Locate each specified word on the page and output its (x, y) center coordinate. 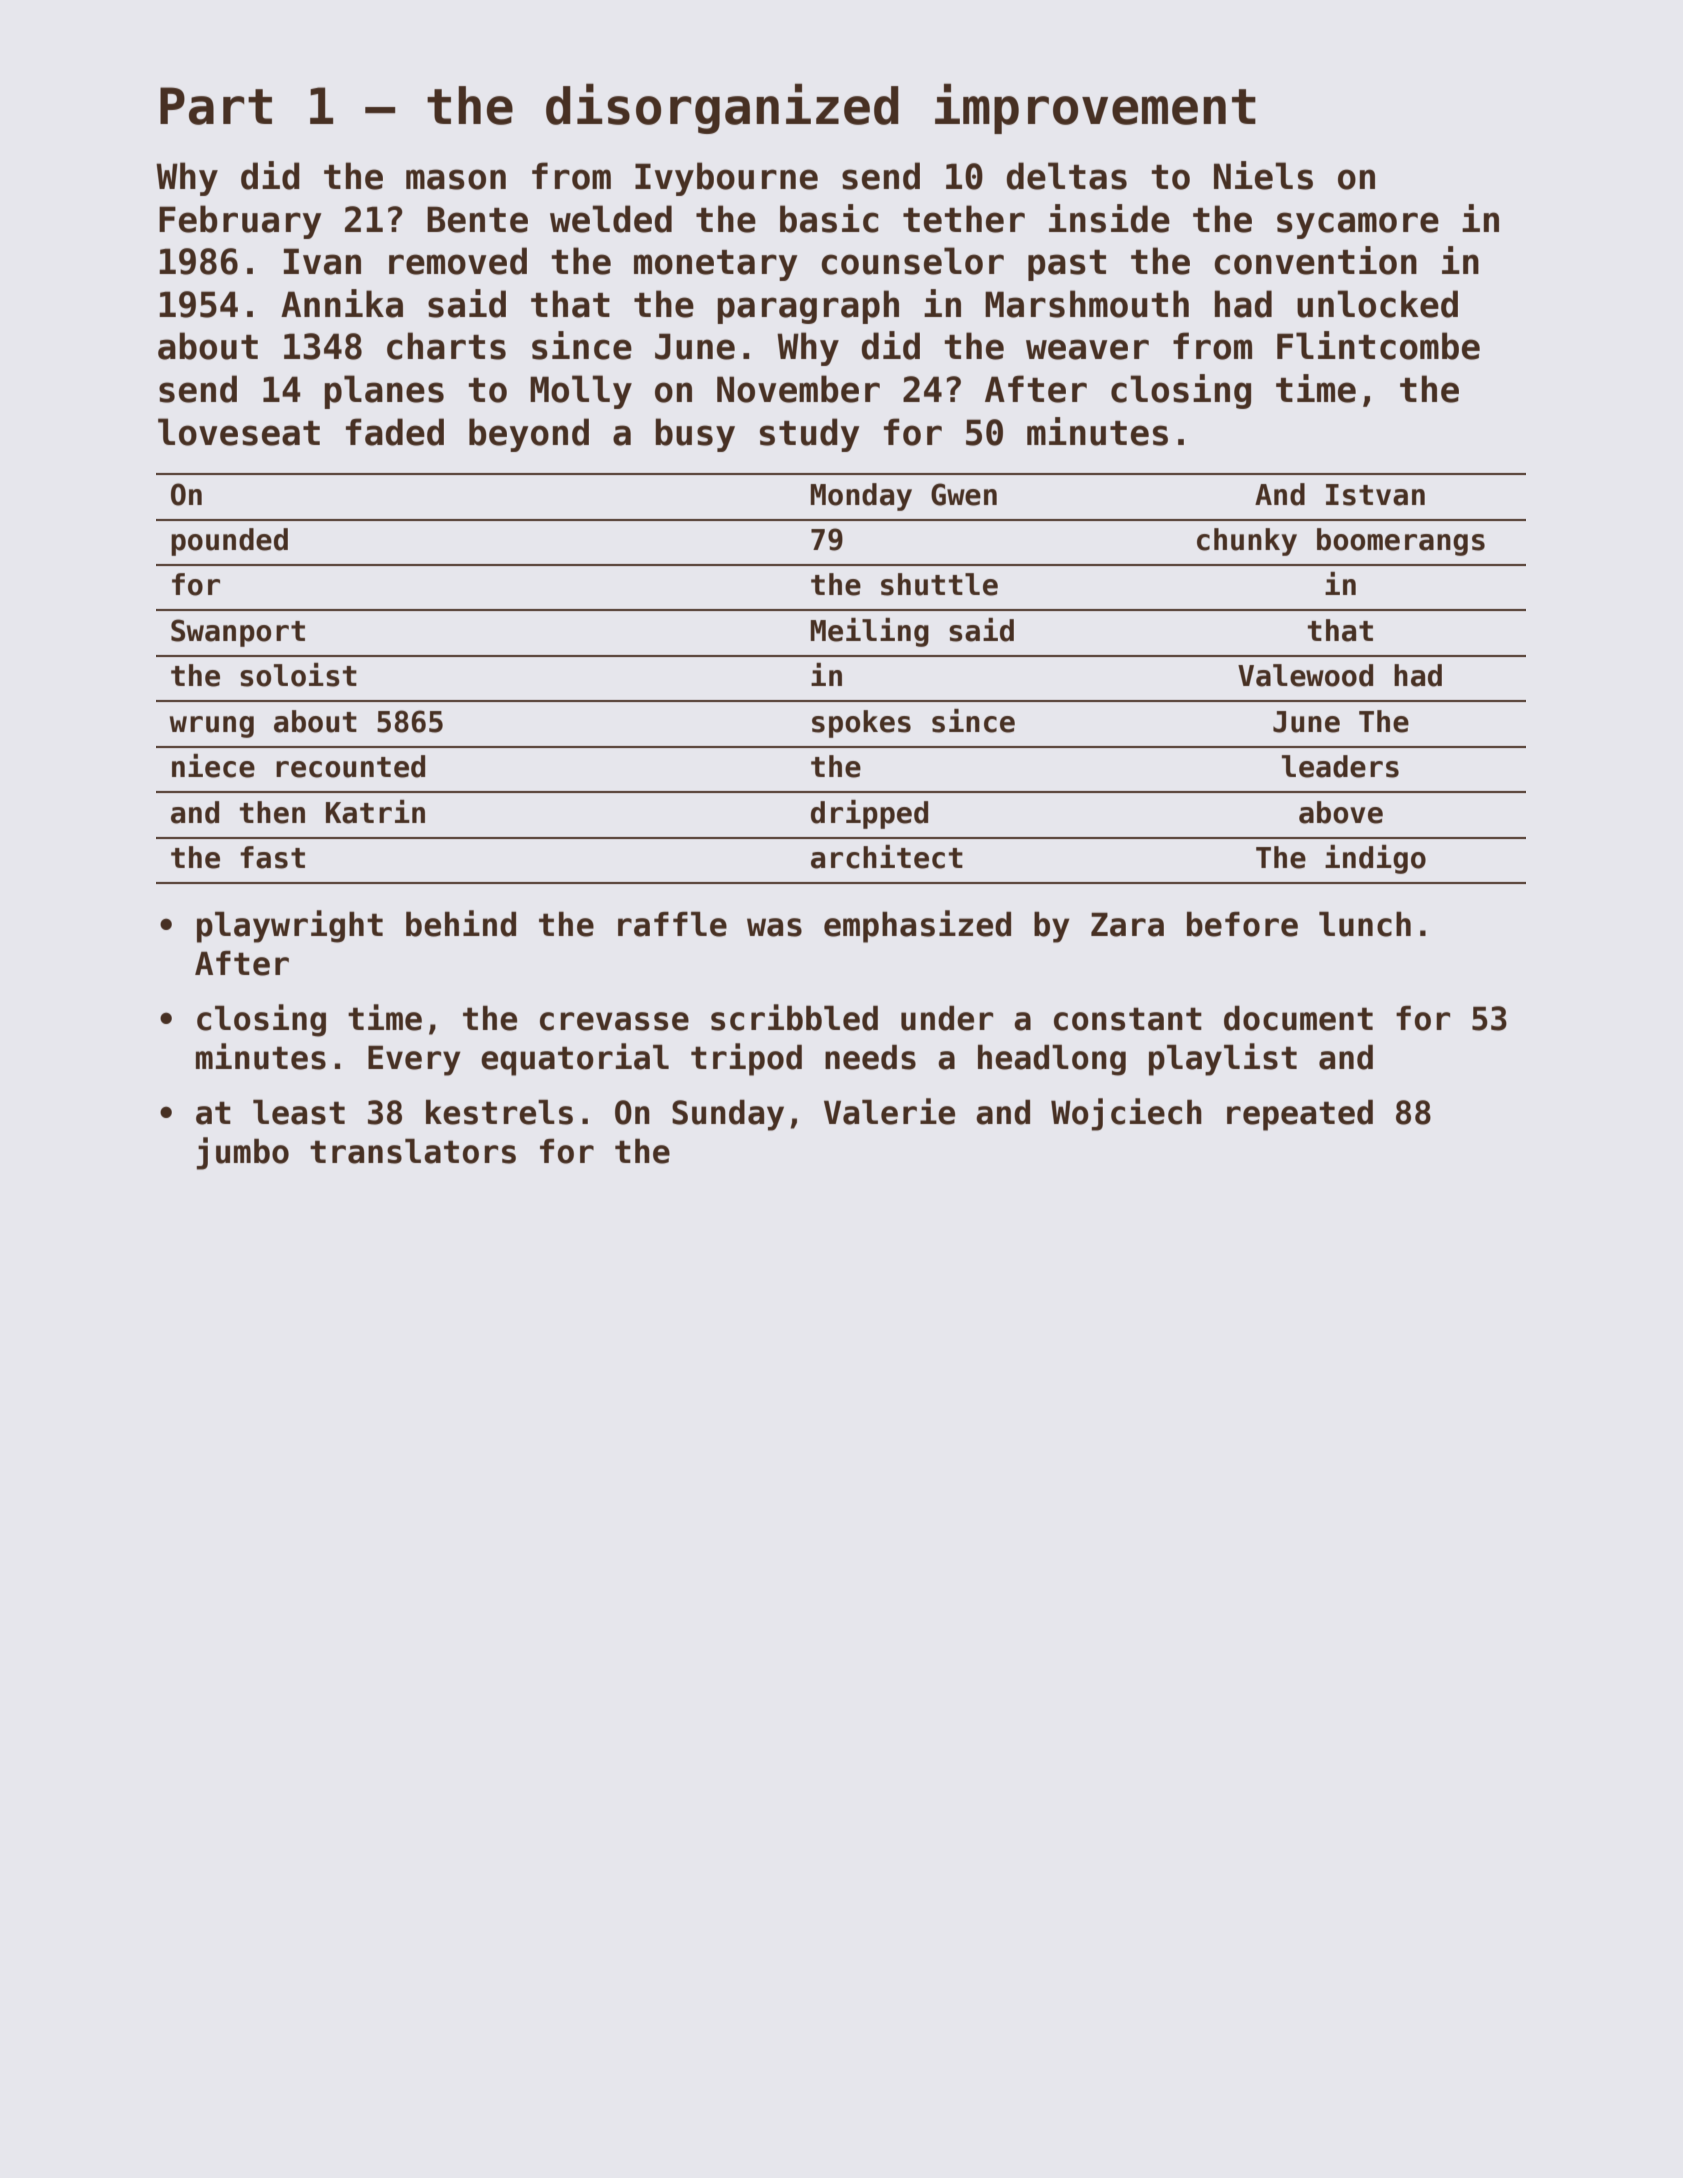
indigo (1375, 859)
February (240, 222)
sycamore (1358, 225)
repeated (1300, 1115)
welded (611, 219)
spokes (861, 724)
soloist (298, 675)
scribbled (794, 1017)
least (299, 1112)
